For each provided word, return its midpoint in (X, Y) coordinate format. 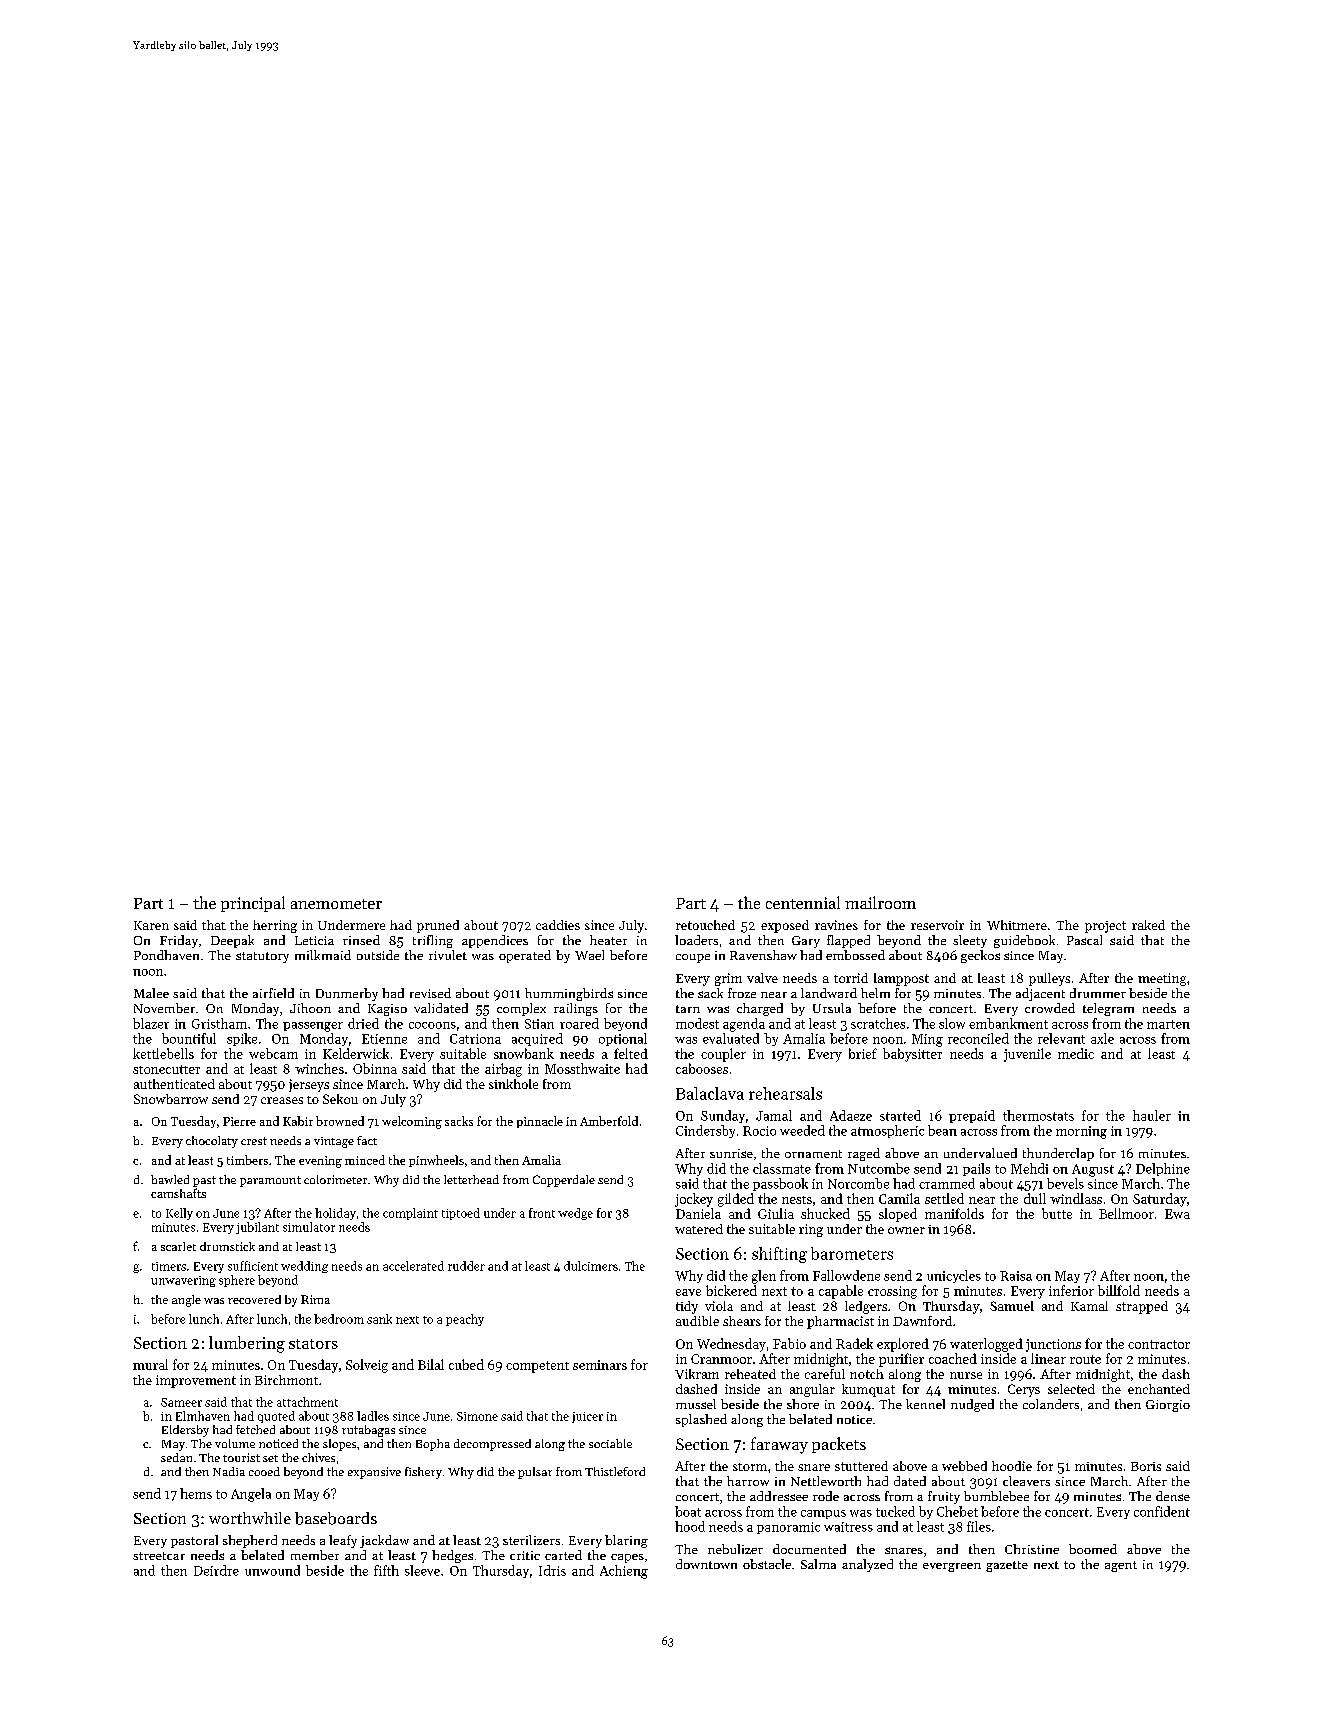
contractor (1159, 1344)
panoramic (788, 1528)
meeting (1162, 979)
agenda (744, 1025)
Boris (1146, 1466)
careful (825, 1374)
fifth (386, 1570)
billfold (1119, 1290)
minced (365, 1160)
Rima (315, 1299)
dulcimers (591, 1266)
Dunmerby (347, 994)
